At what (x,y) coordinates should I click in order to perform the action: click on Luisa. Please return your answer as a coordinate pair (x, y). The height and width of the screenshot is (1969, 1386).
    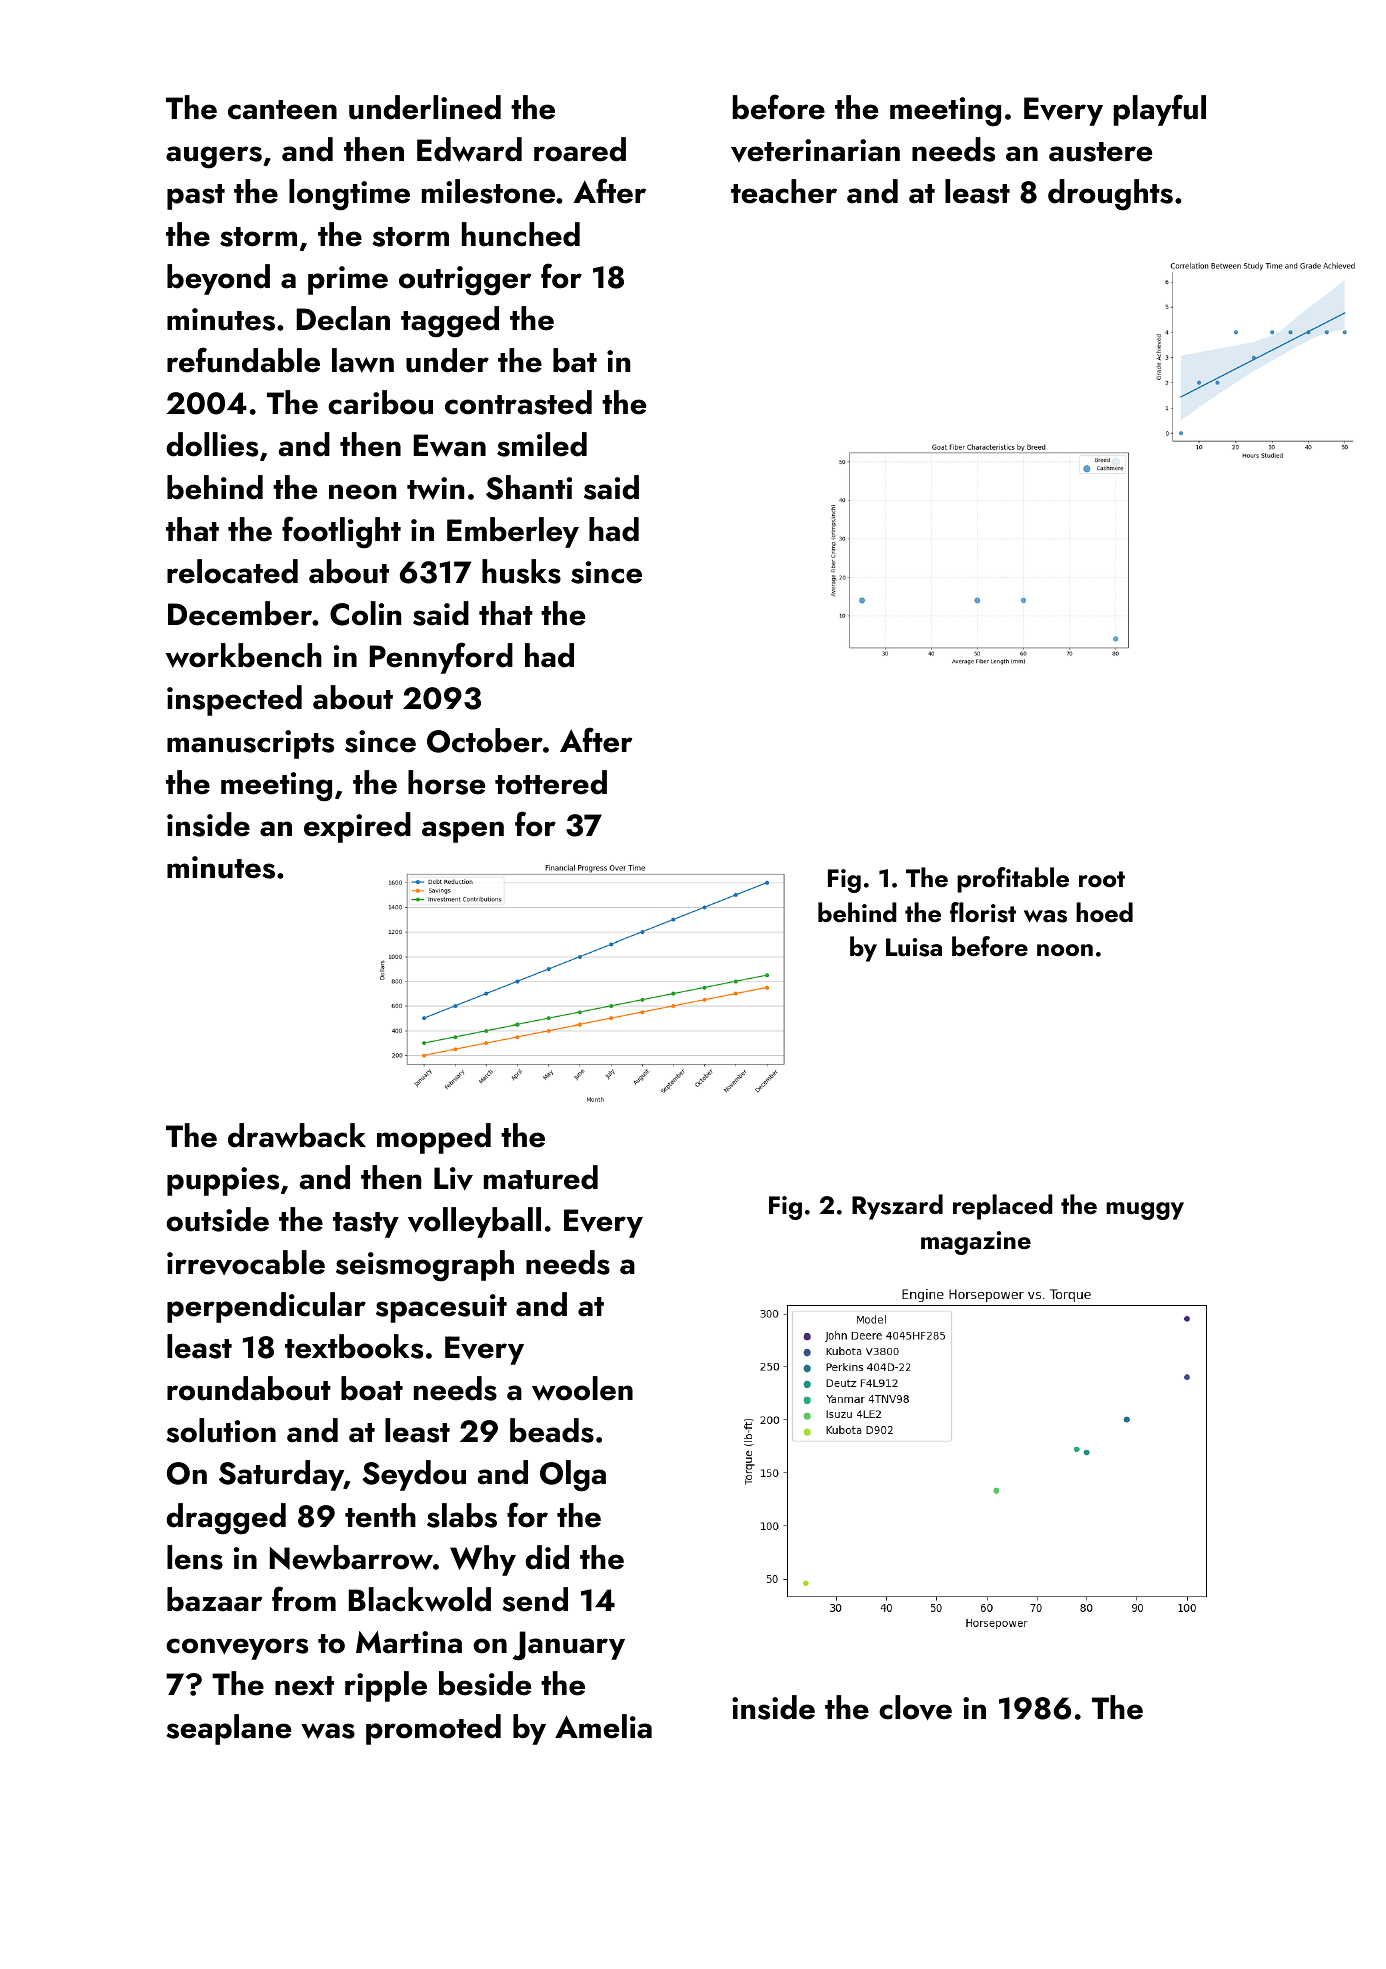
    Looking at the image, I should click on (914, 947).
